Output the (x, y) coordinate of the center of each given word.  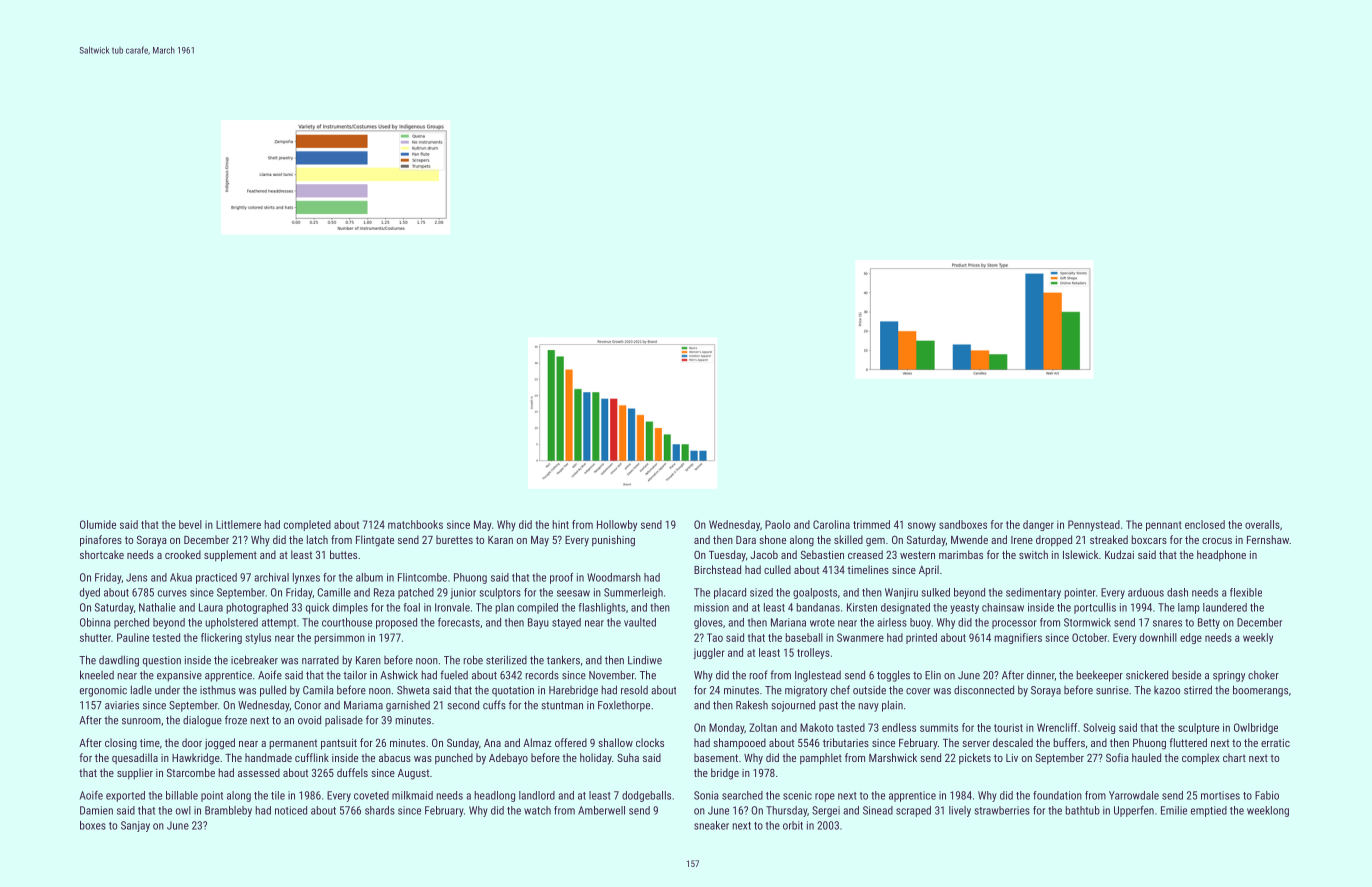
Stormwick (1087, 622)
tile (278, 795)
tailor (355, 675)
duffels (352, 772)
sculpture (1198, 728)
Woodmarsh (614, 577)
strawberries (1002, 810)
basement (716, 757)
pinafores (101, 541)
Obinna (95, 622)
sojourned (793, 706)
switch (1033, 554)
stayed (566, 623)
